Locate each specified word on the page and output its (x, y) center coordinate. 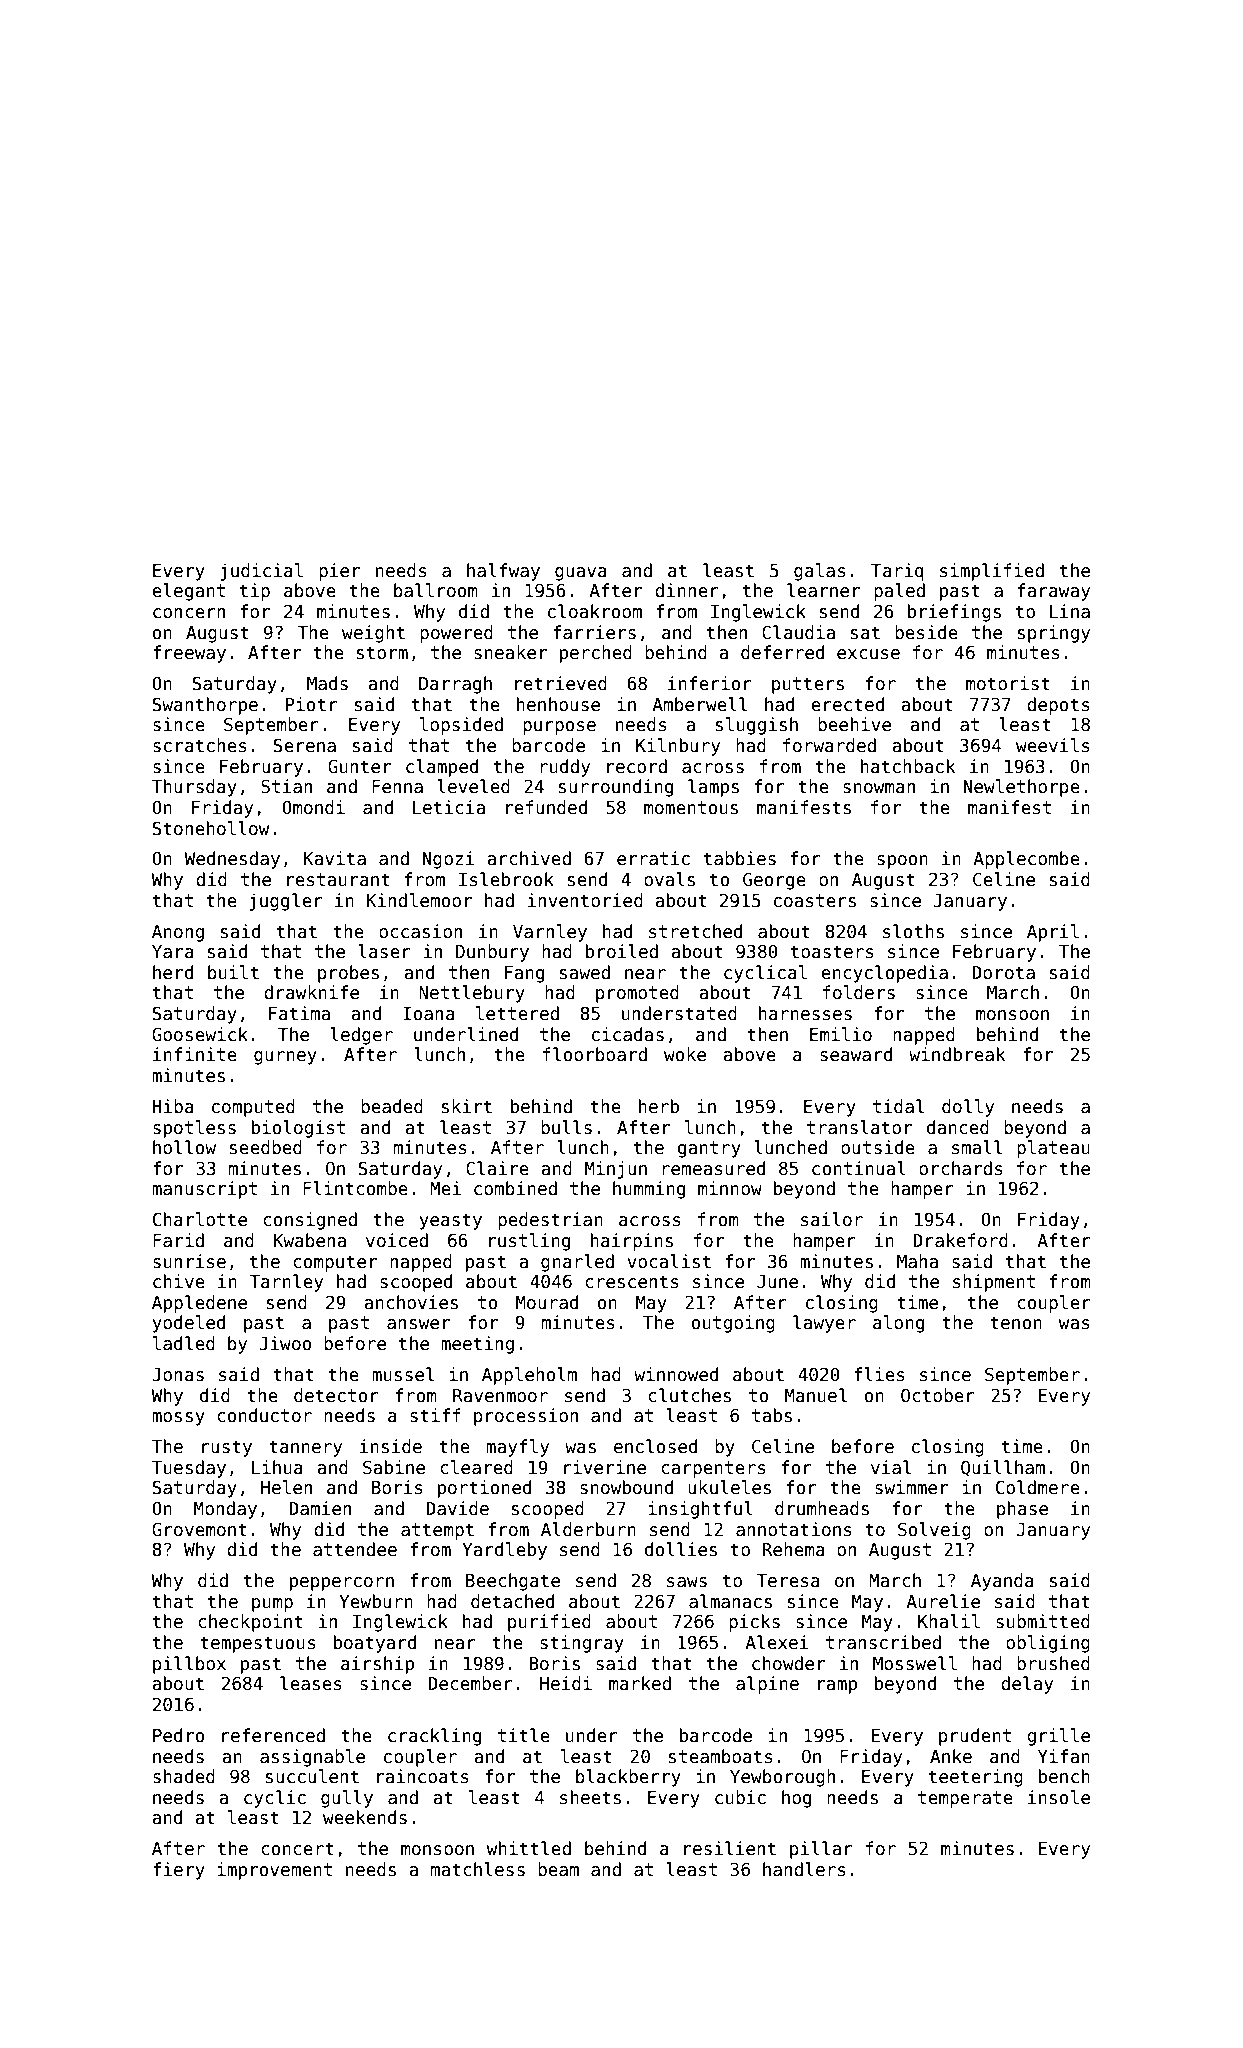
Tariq (897, 572)
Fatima (299, 1013)
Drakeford (961, 1240)
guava (581, 574)
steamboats (721, 1756)
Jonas (178, 1375)
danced (958, 1127)
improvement (274, 1871)
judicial (261, 572)
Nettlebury (472, 994)
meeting (477, 1345)
